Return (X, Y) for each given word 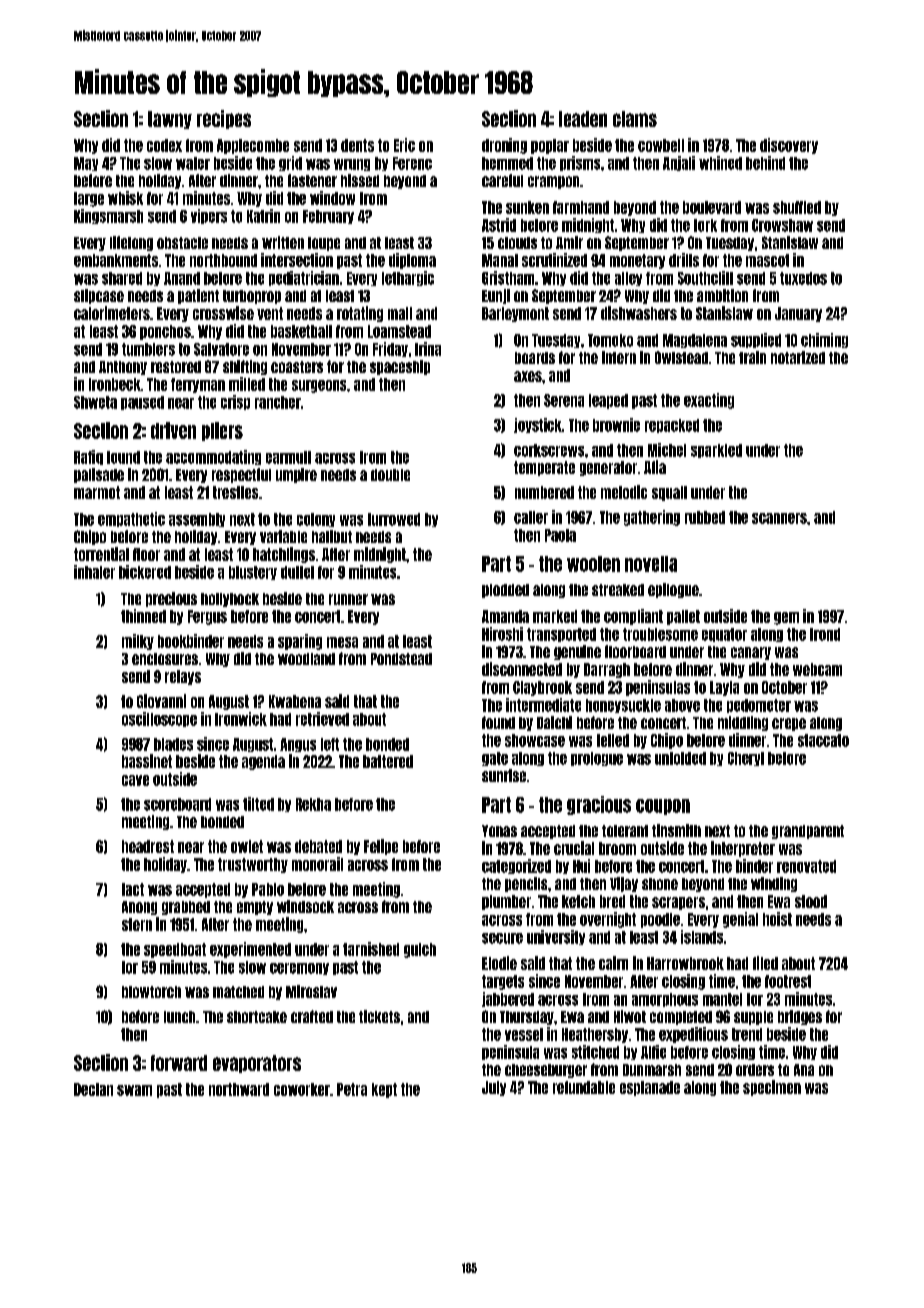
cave (135, 780)
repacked (672, 426)
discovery (789, 146)
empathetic (131, 519)
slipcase (99, 296)
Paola (560, 535)
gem (786, 618)
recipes (224, 119)
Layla (724, 688)
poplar (550, 146)
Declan (93, 1089)
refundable (584, 1087)
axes (528, 376)
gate (495, 759)
